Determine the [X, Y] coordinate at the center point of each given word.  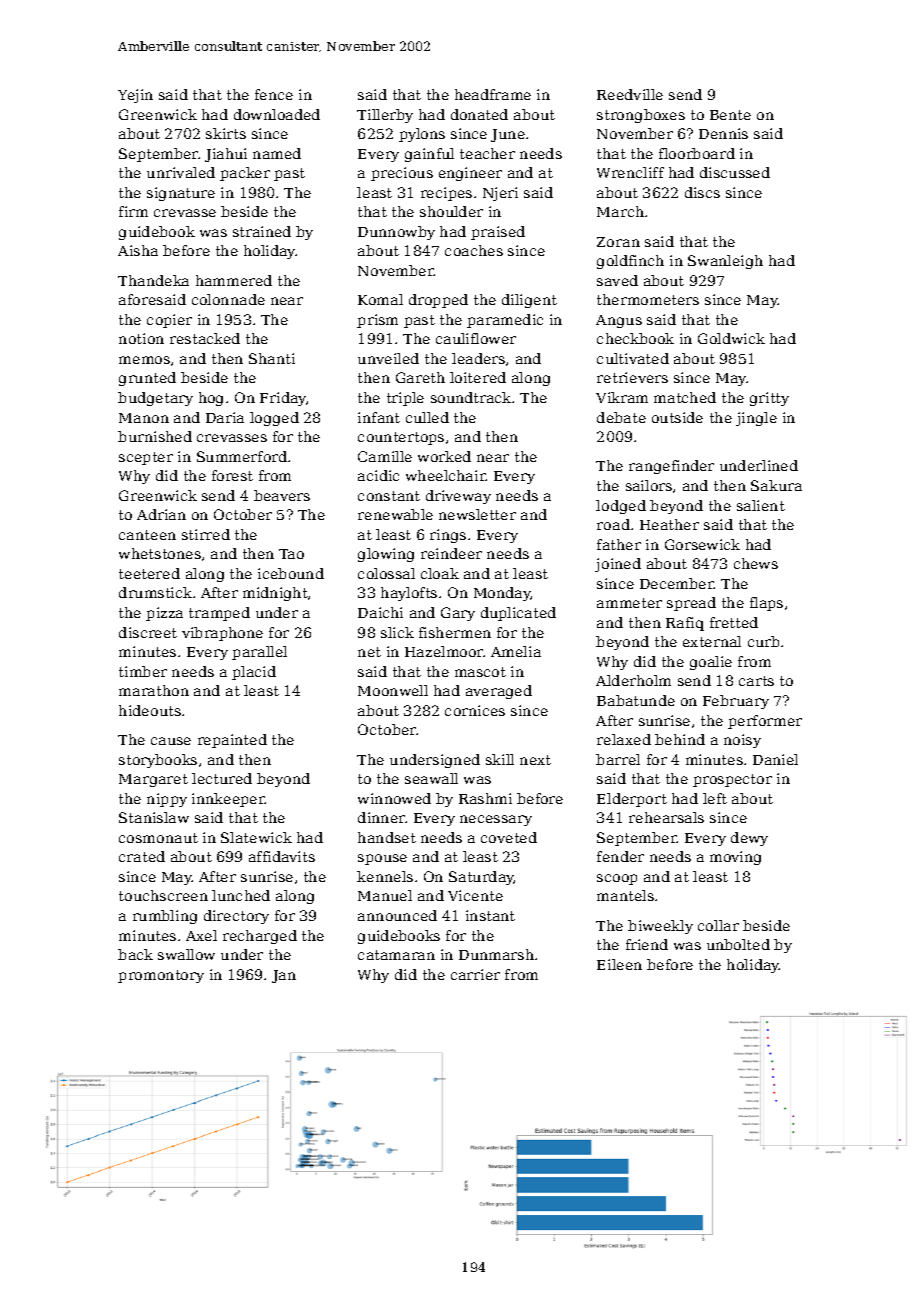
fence [274, 94]
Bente [730, 115]
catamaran [396, 955]
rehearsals [666, 817]
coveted [509, 837]
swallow [186, 954]
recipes [446, 194]
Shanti [272, 358]
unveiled [388, 358]
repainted [232, 741]
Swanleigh [725, 262]
